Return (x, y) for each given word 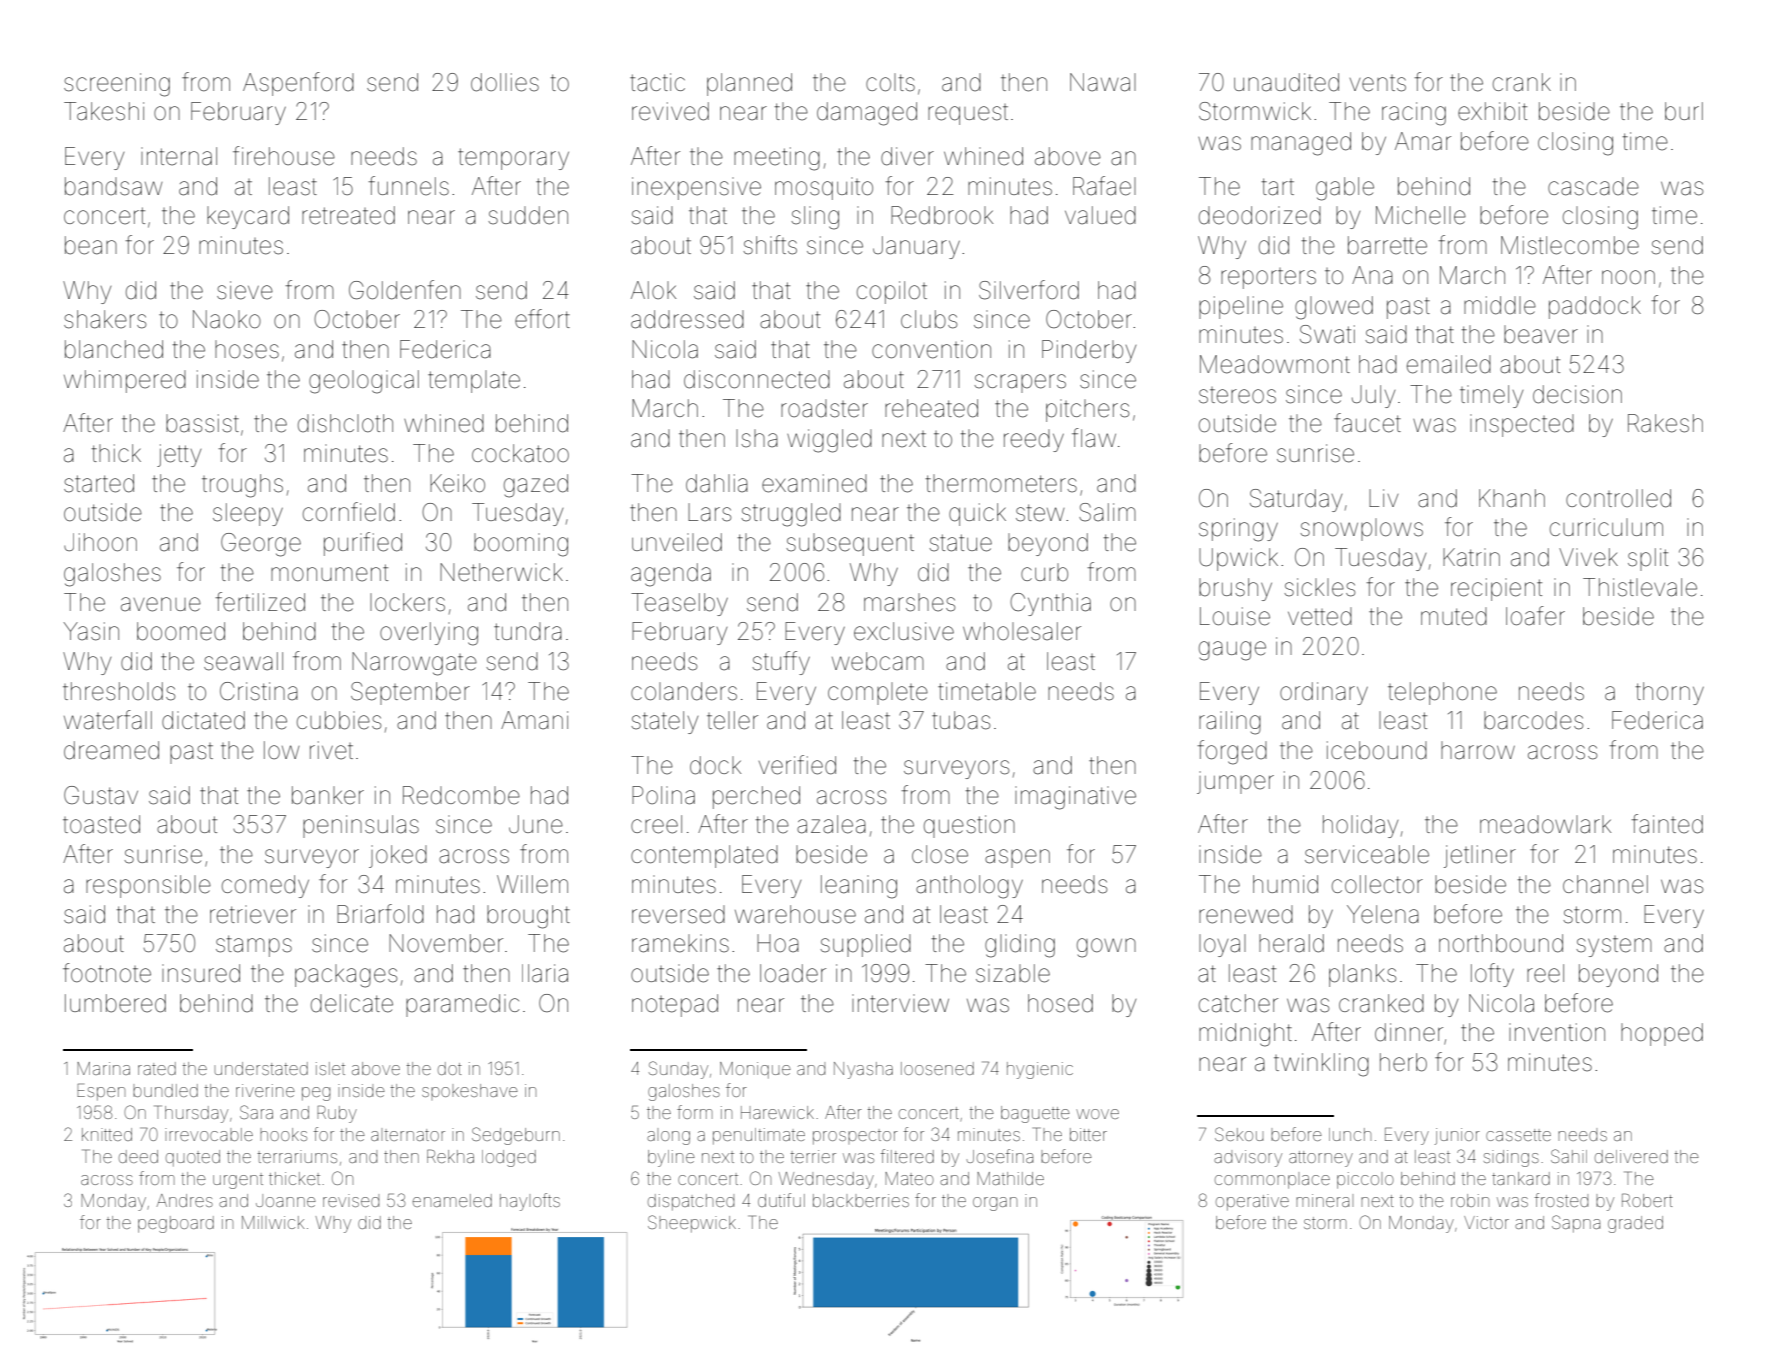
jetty (179, 455)
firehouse (284, 156)
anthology (969, 887)
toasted (101, 824)
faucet (1367, 423)
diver (907, 156)
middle (1500, 305)
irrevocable (209, 1134)
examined (814, 483)
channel (1605, 884)
